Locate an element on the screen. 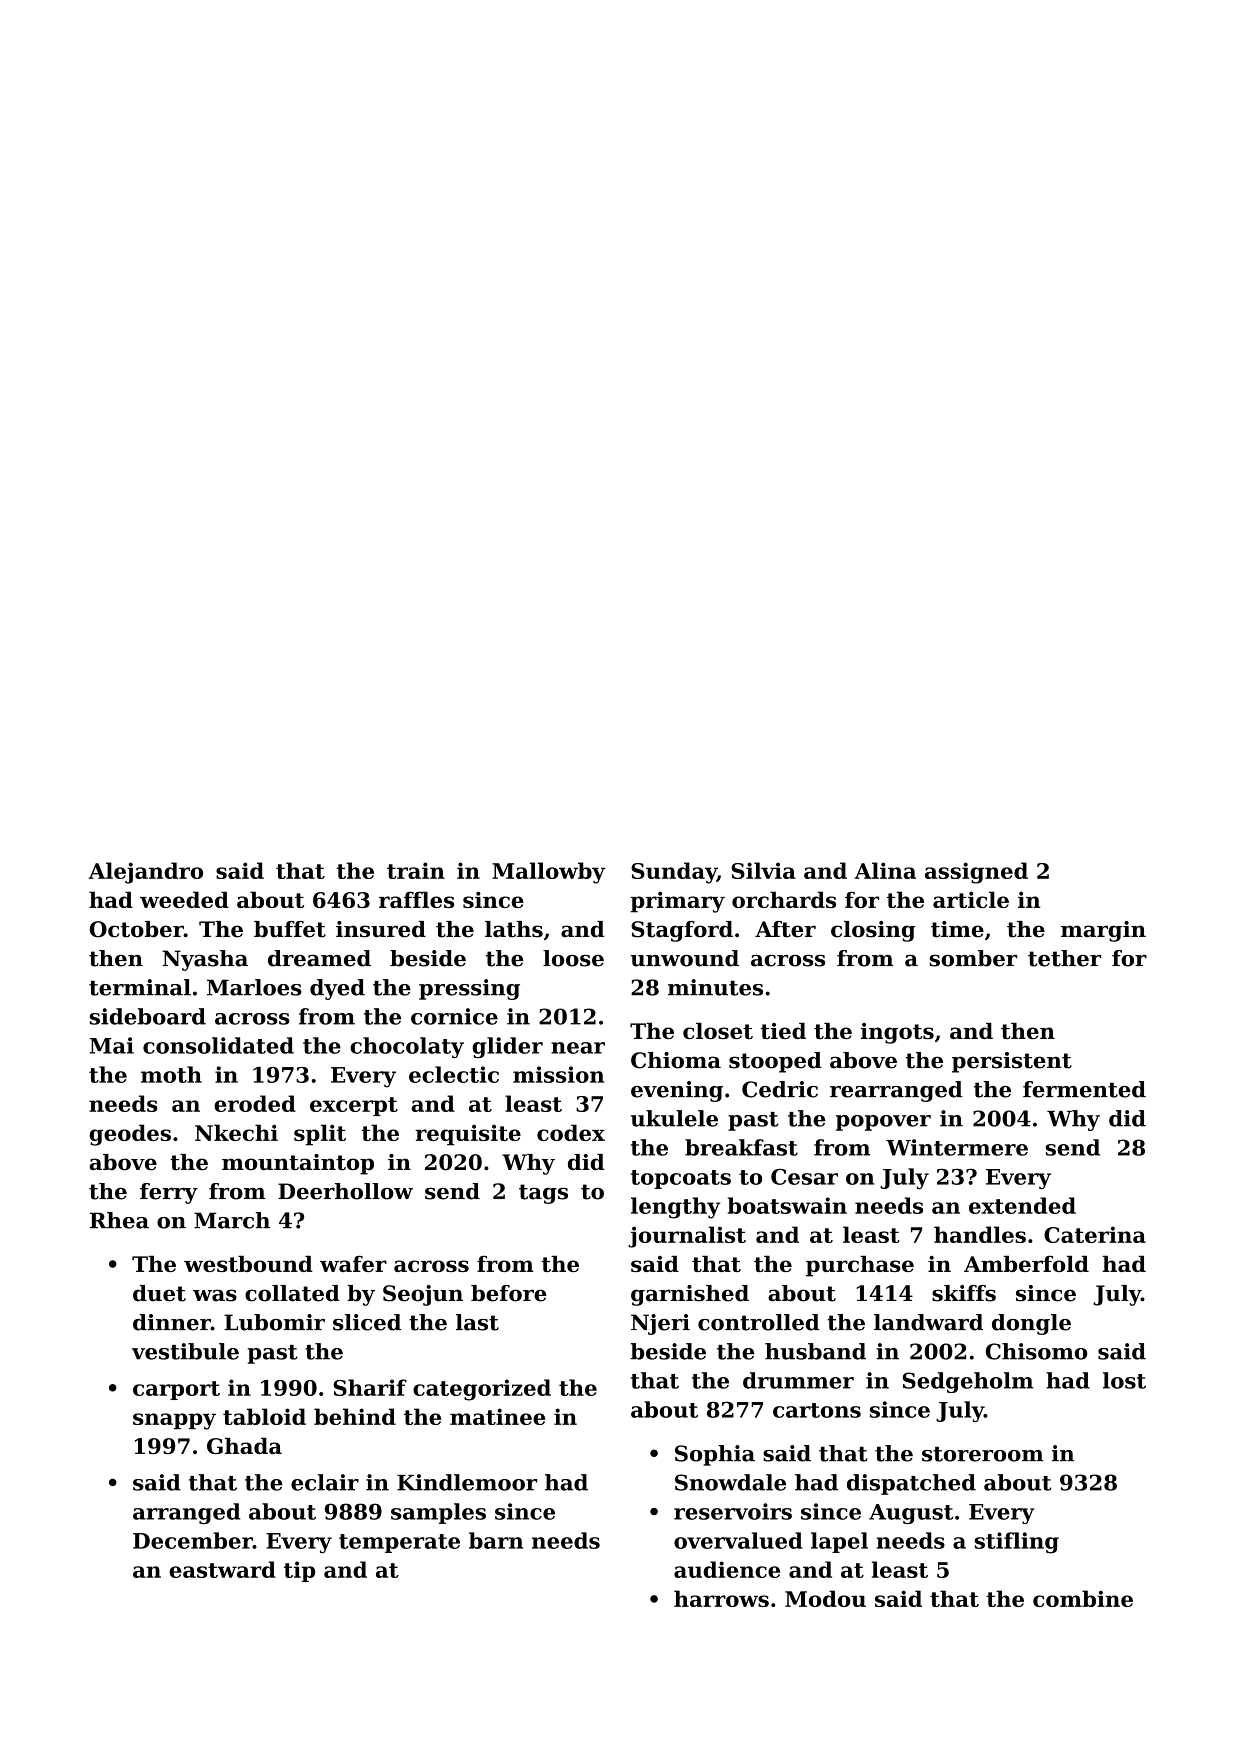 Image resolution: width=1235 pixels, height=1746 pixels. Alejandro is located at coordinates (146, 873).
